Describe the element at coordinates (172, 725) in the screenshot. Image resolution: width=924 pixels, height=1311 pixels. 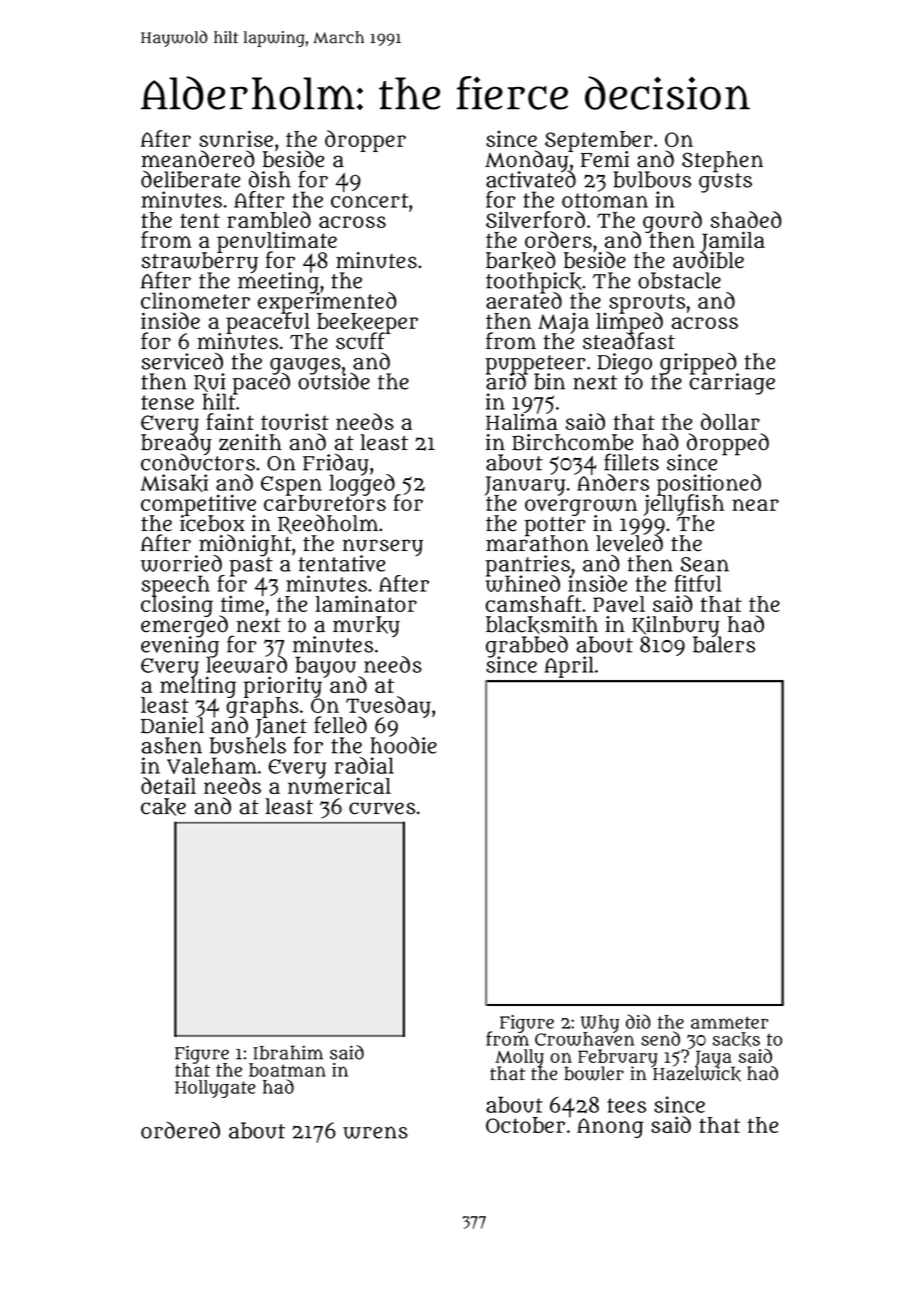
I see `Daniel` at that location.
